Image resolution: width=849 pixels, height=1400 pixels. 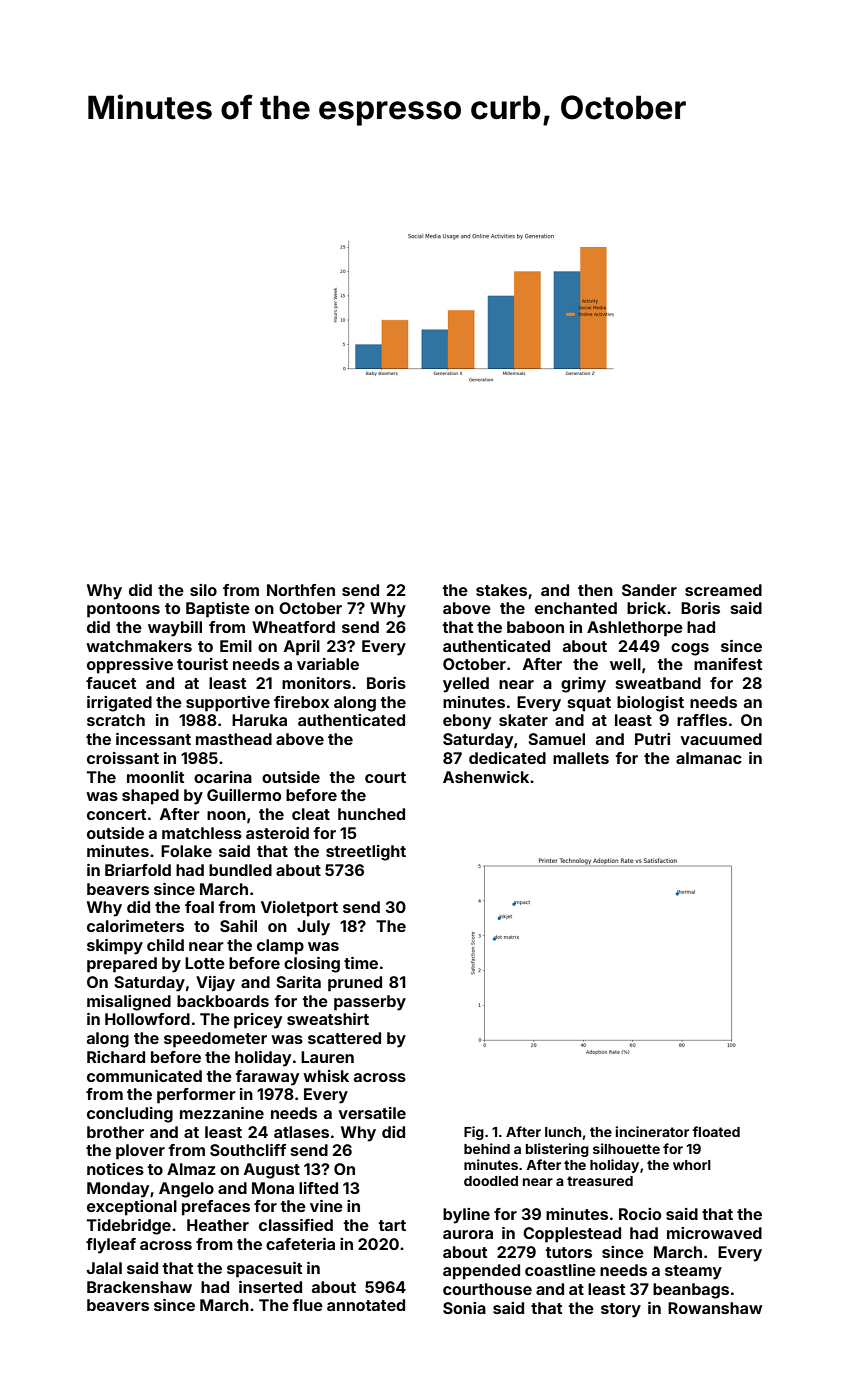 I want to click on bundled, so click(x=240, y=870).
